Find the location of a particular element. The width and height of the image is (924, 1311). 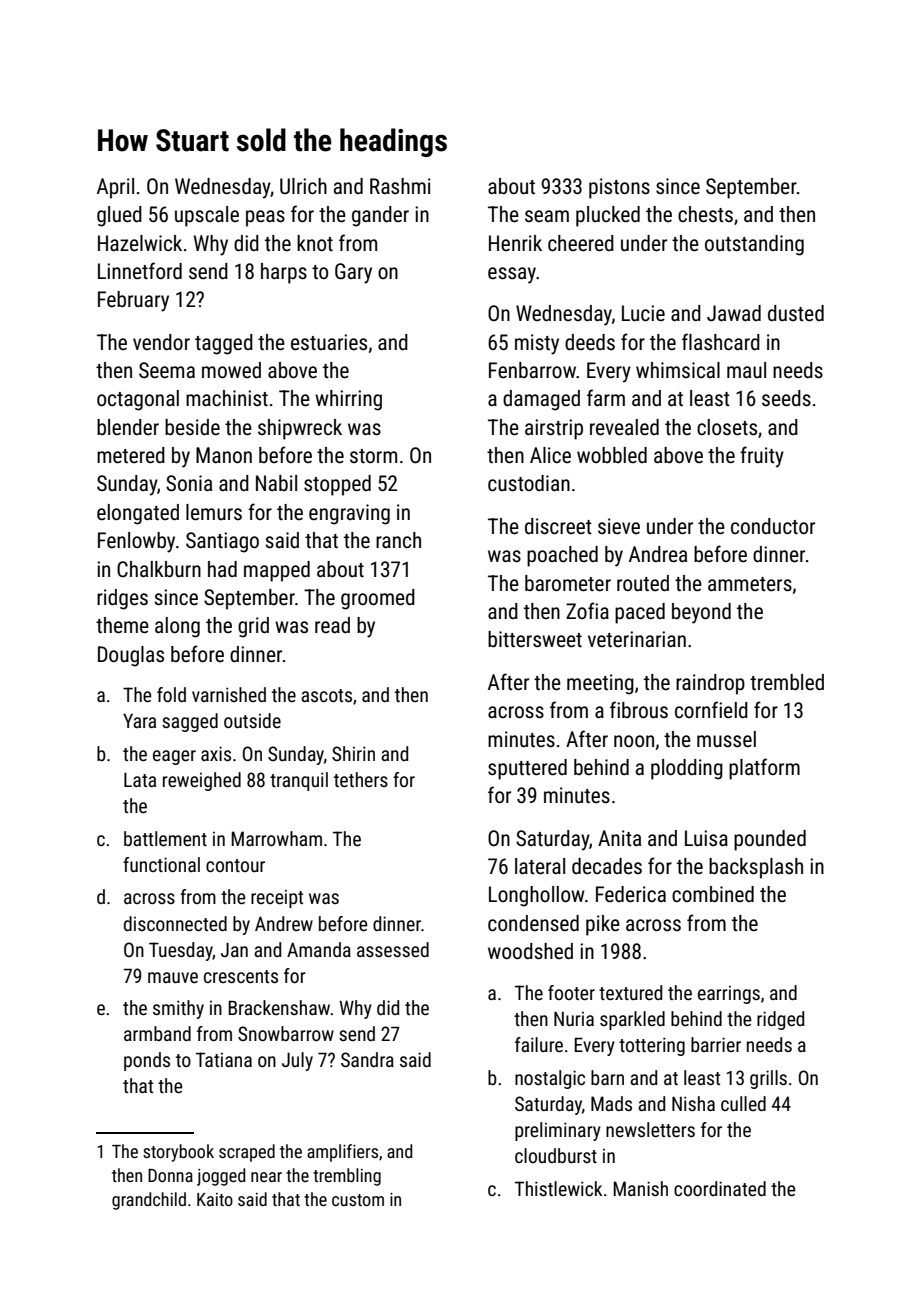

upscale is located at coordinates (207, 216).
